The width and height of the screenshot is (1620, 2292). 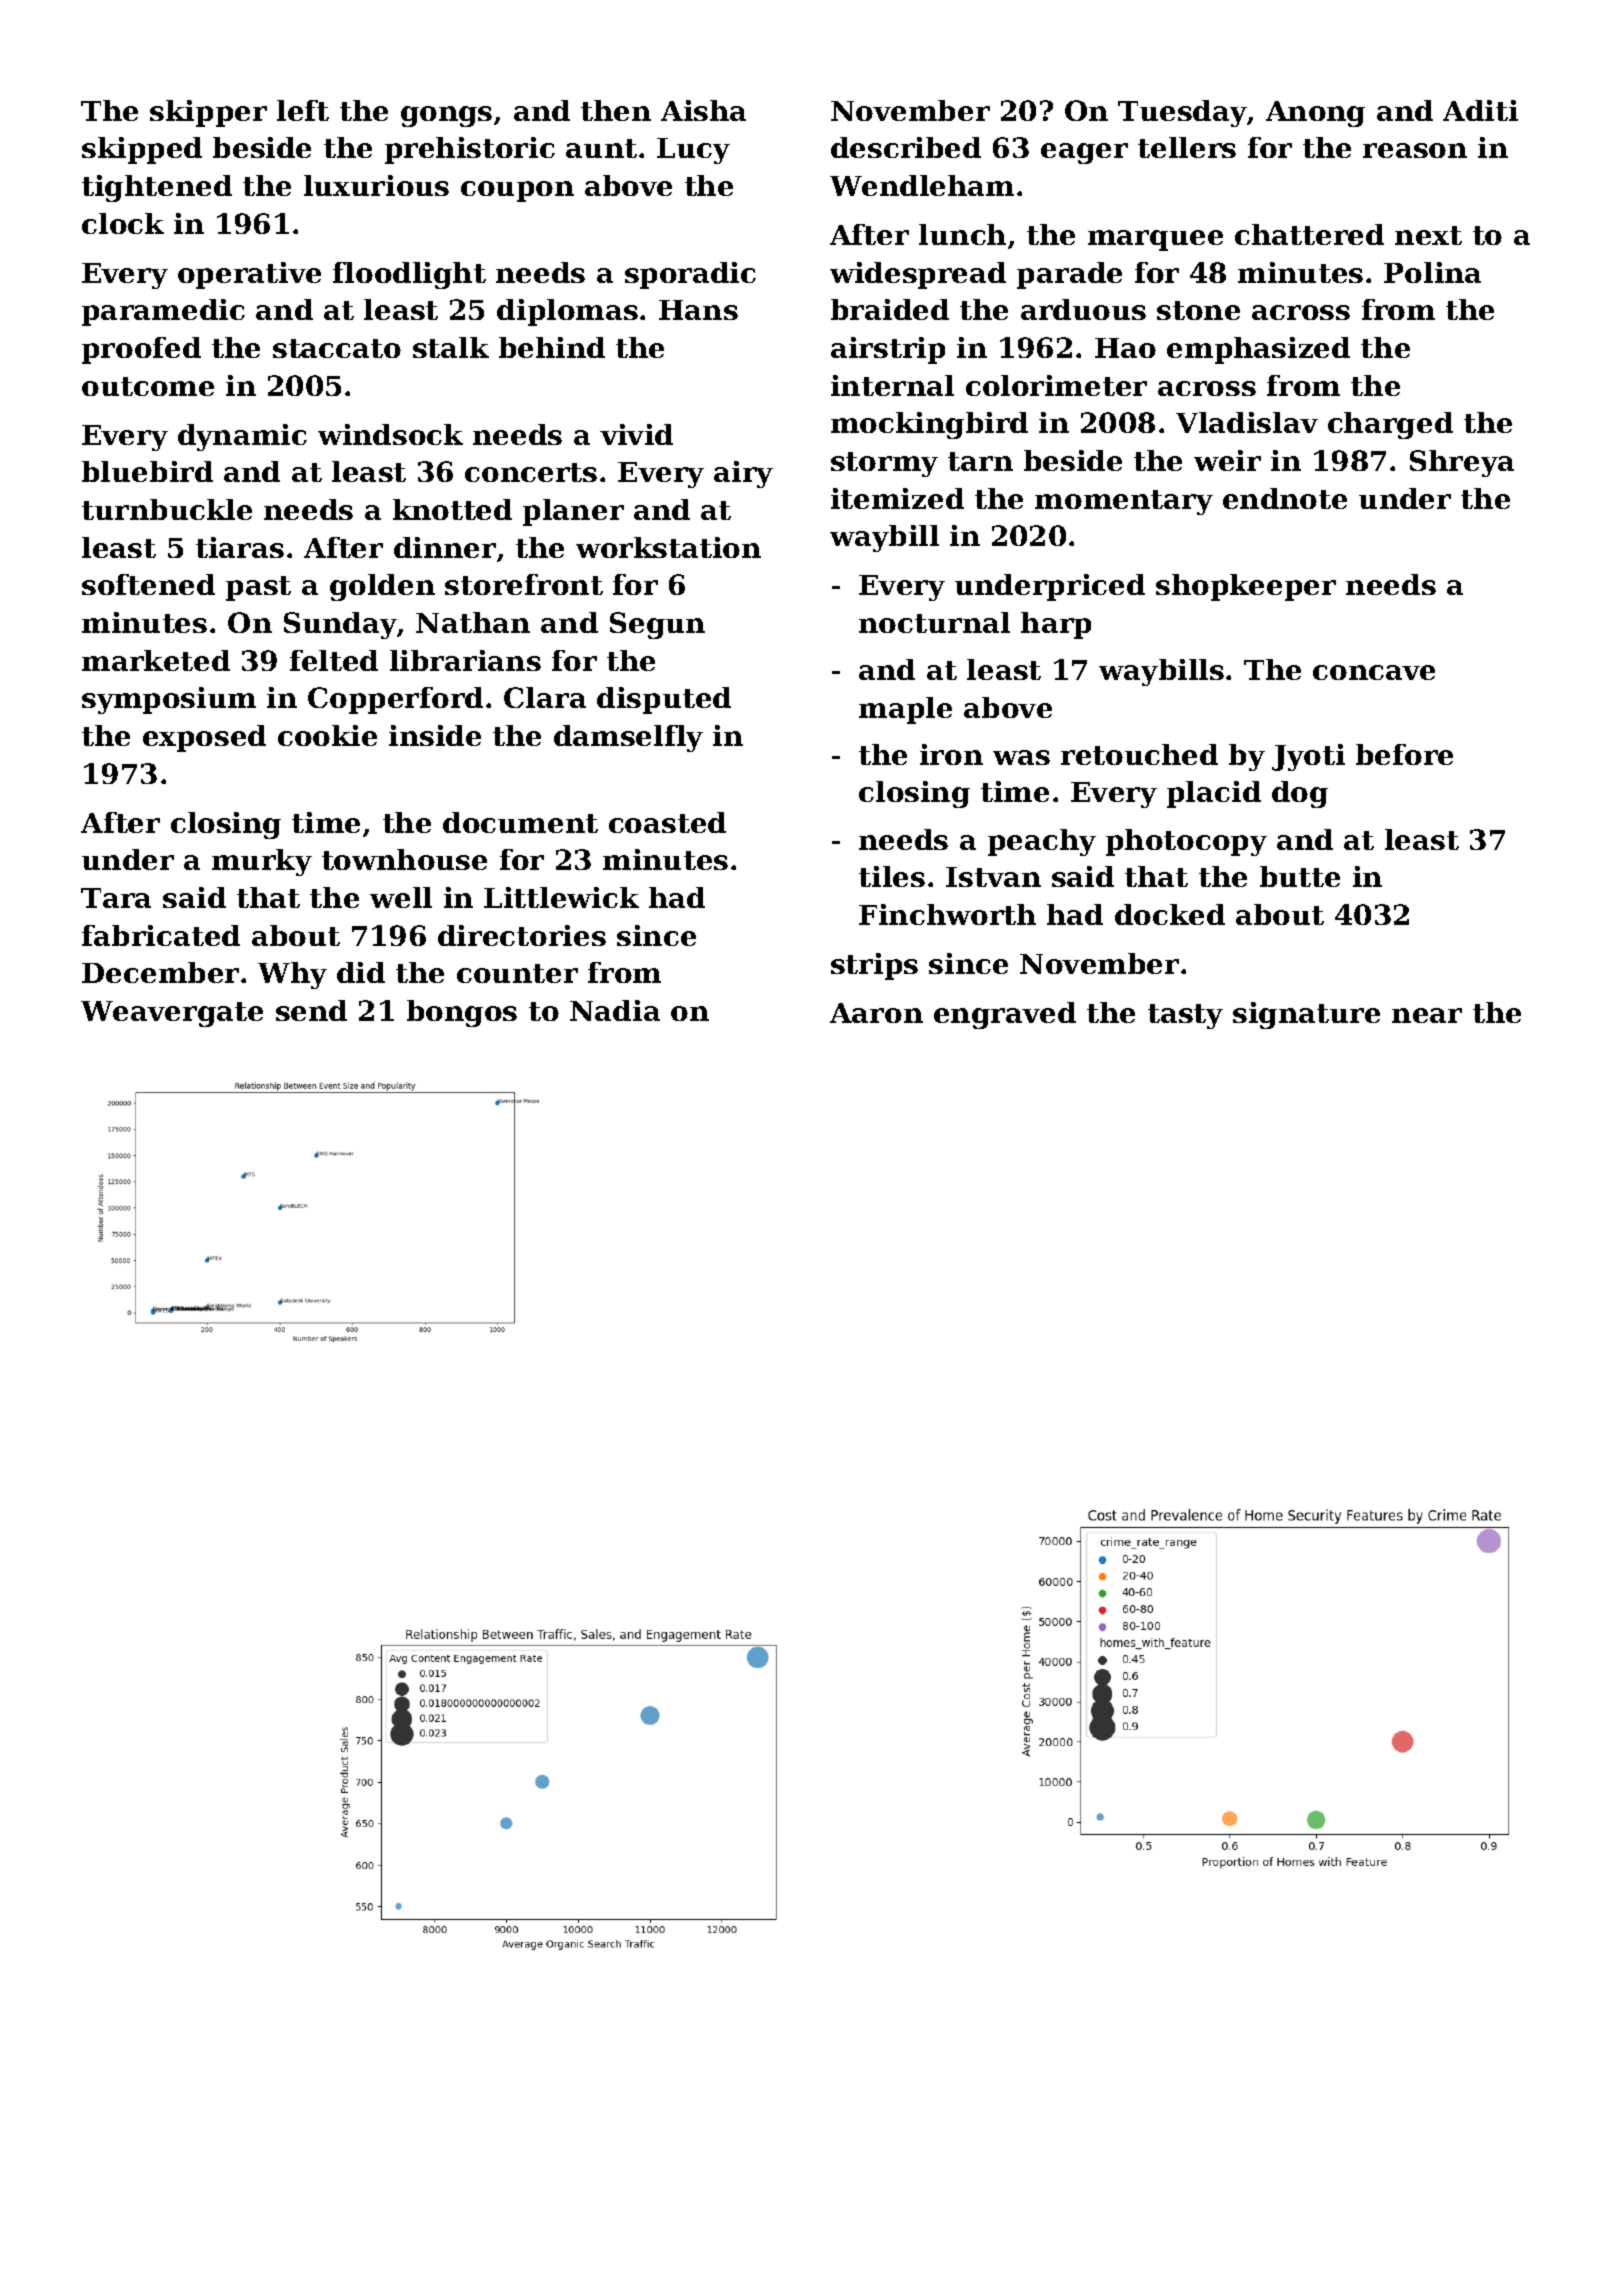 I want to click on operative, so click(x=249, y=275).
